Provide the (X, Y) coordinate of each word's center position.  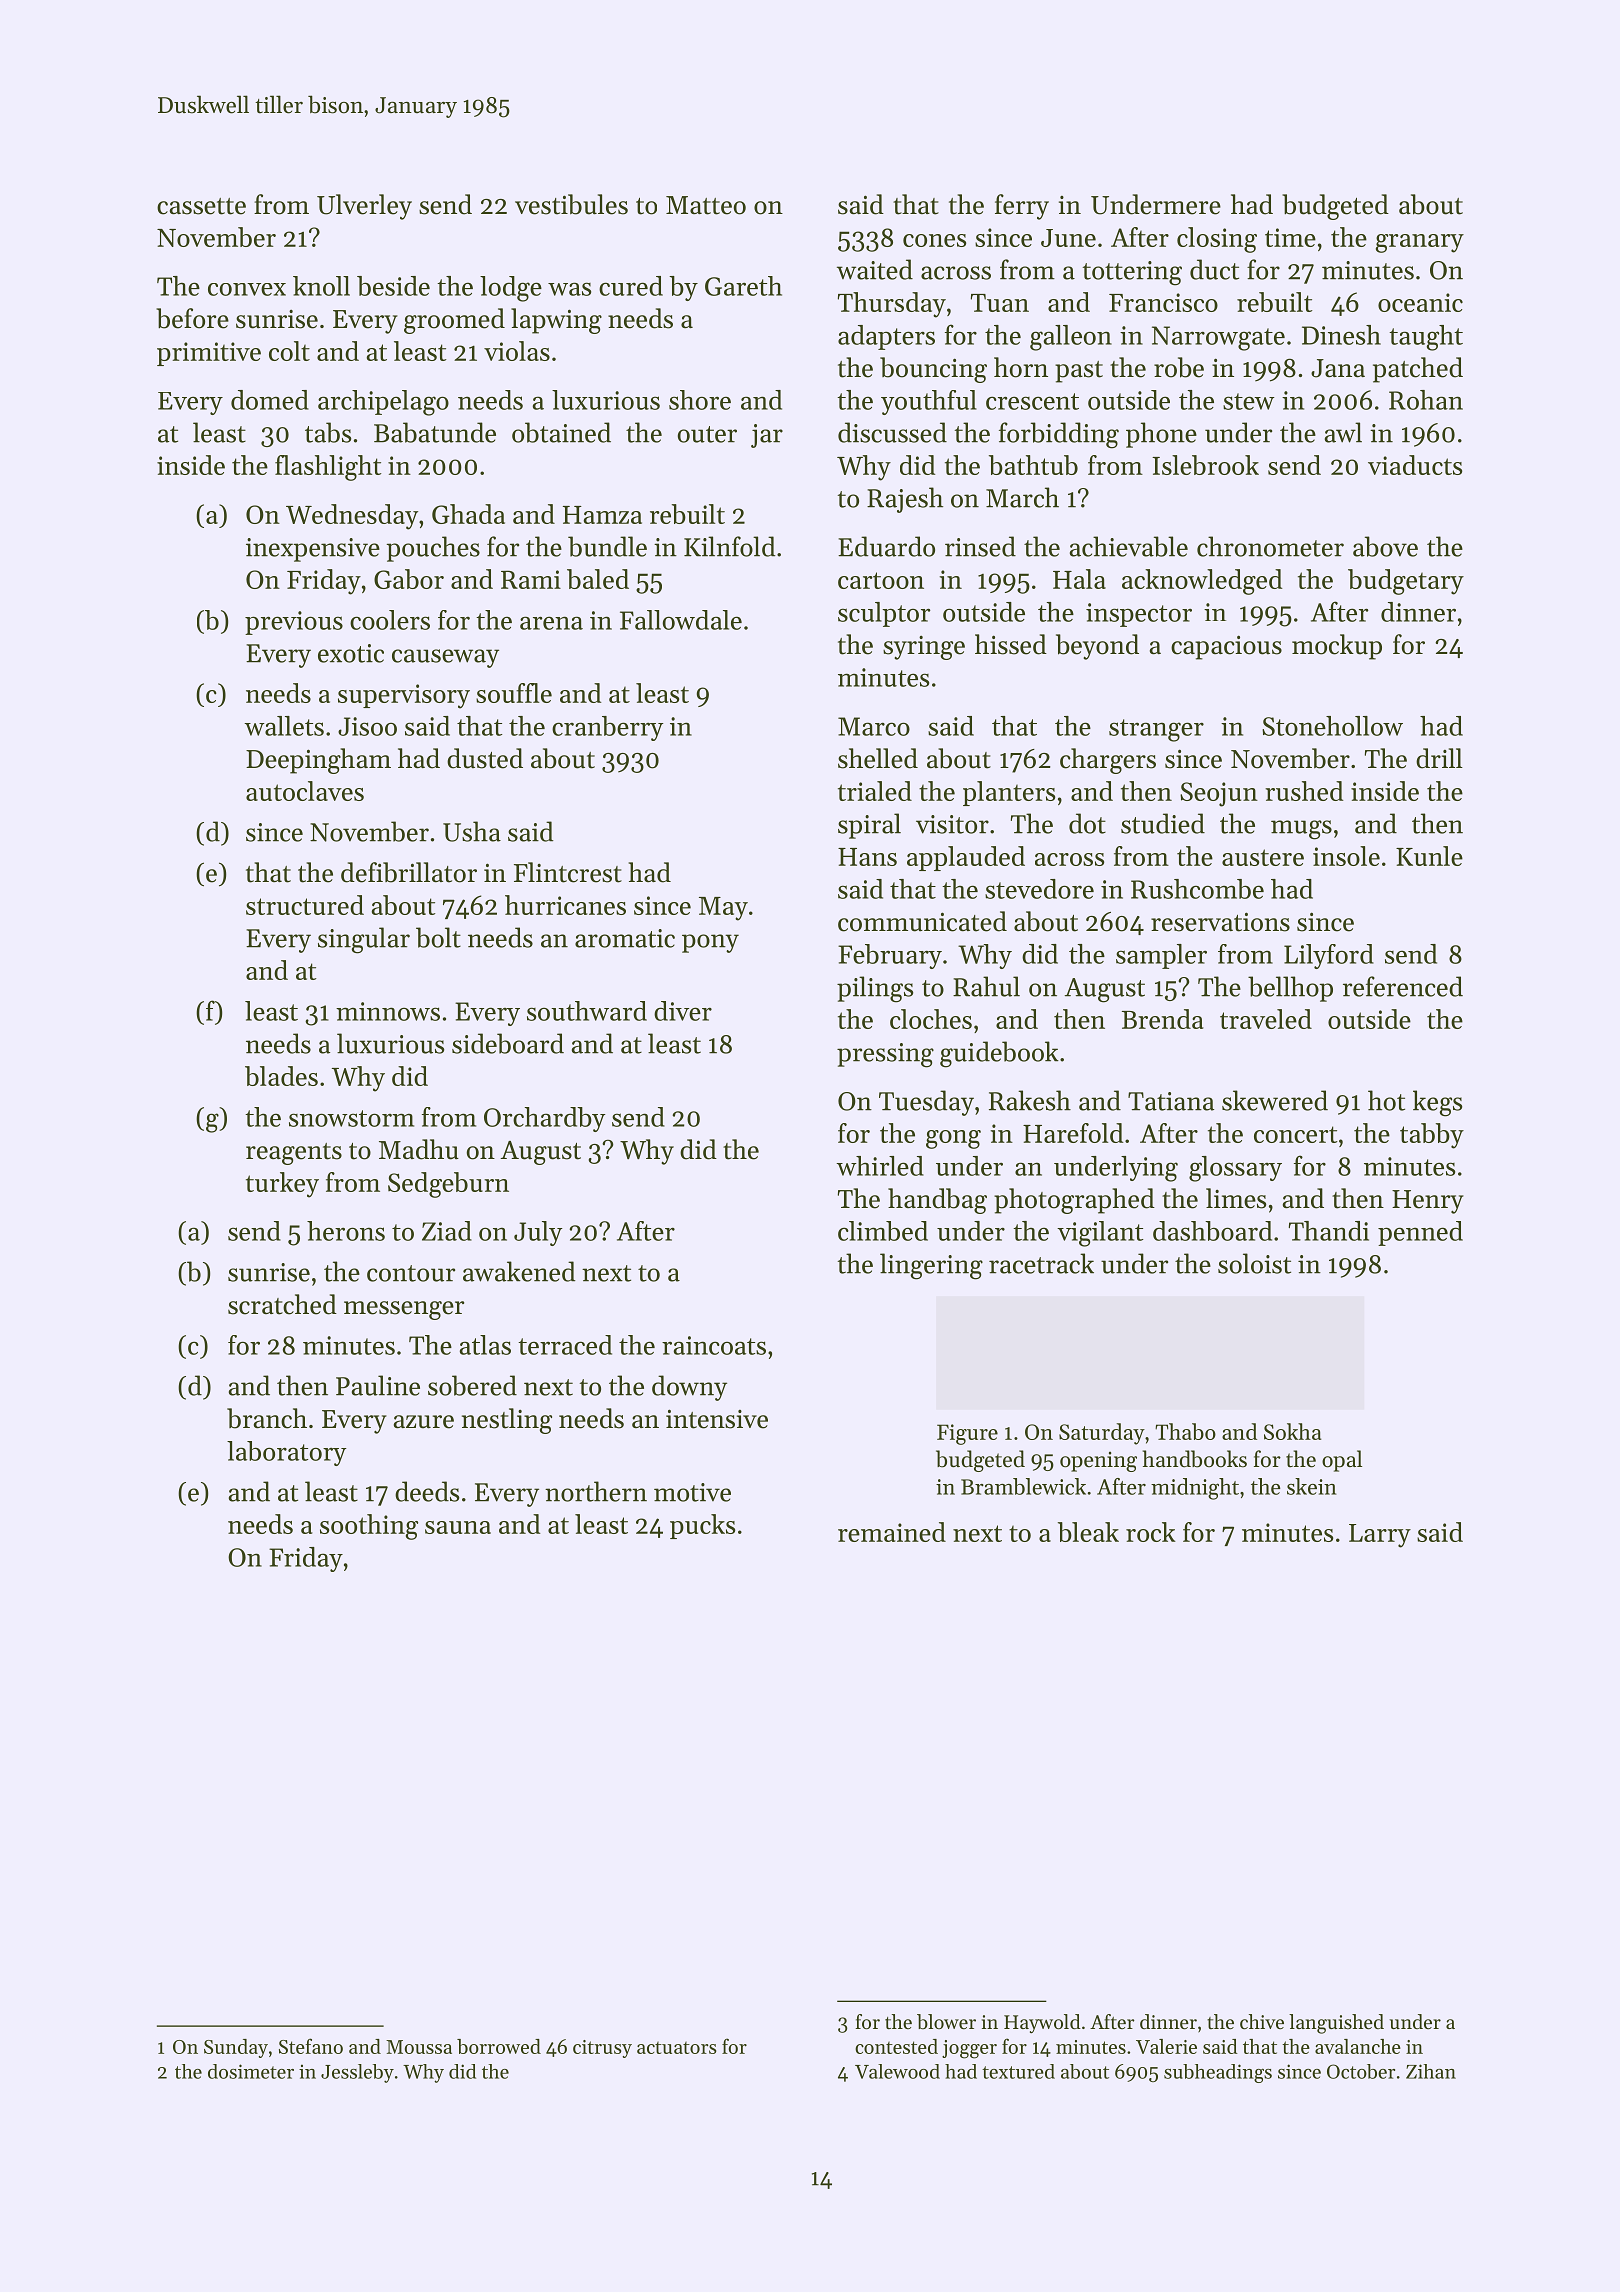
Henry (1428, 1202)
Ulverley (364, 207)
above (1385, 546)
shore (700, 400)
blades (281, 1076)
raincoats (714, 1345)
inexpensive (313, 550)
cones (934, 240)
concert (1295, 1134)
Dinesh (1341, 335)
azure (424, 1422)
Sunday (236, 2048)
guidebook (999, 1054)
